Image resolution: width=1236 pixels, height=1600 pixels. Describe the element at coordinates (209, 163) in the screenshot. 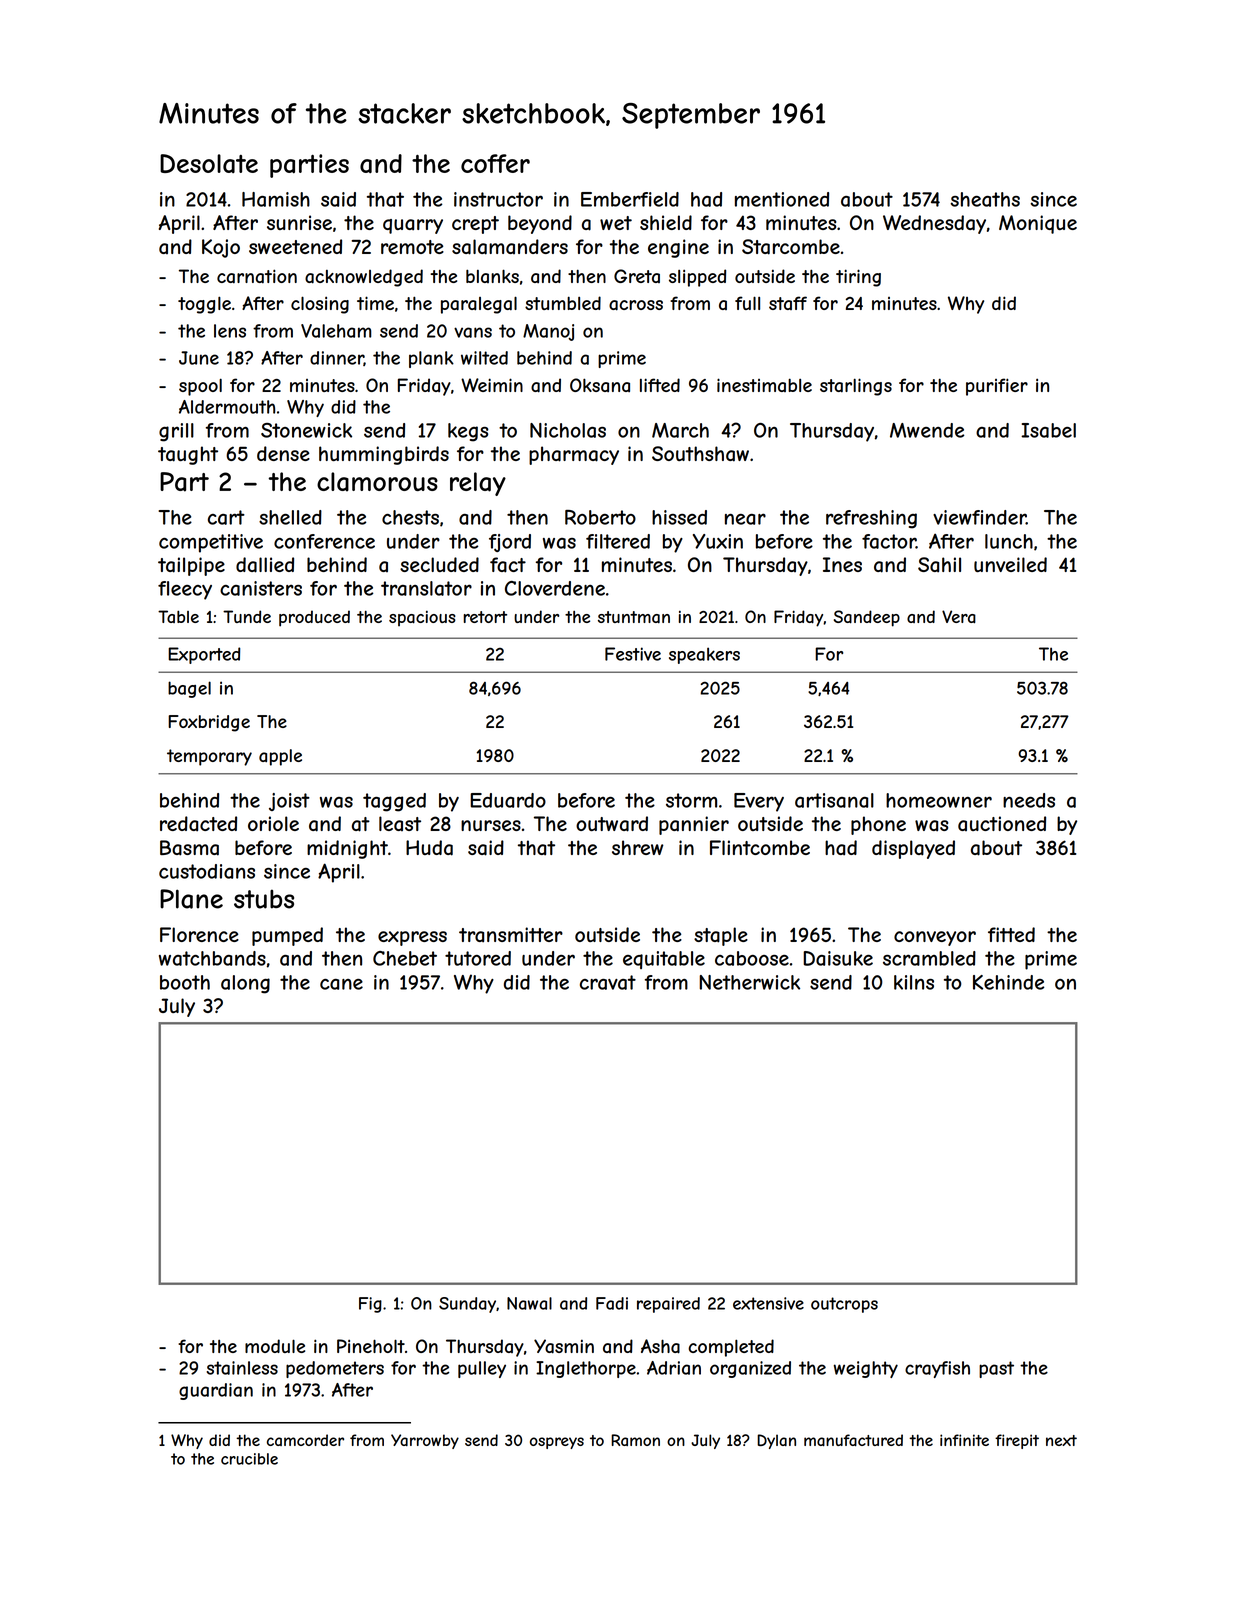

I see `Desolate` at that location.
